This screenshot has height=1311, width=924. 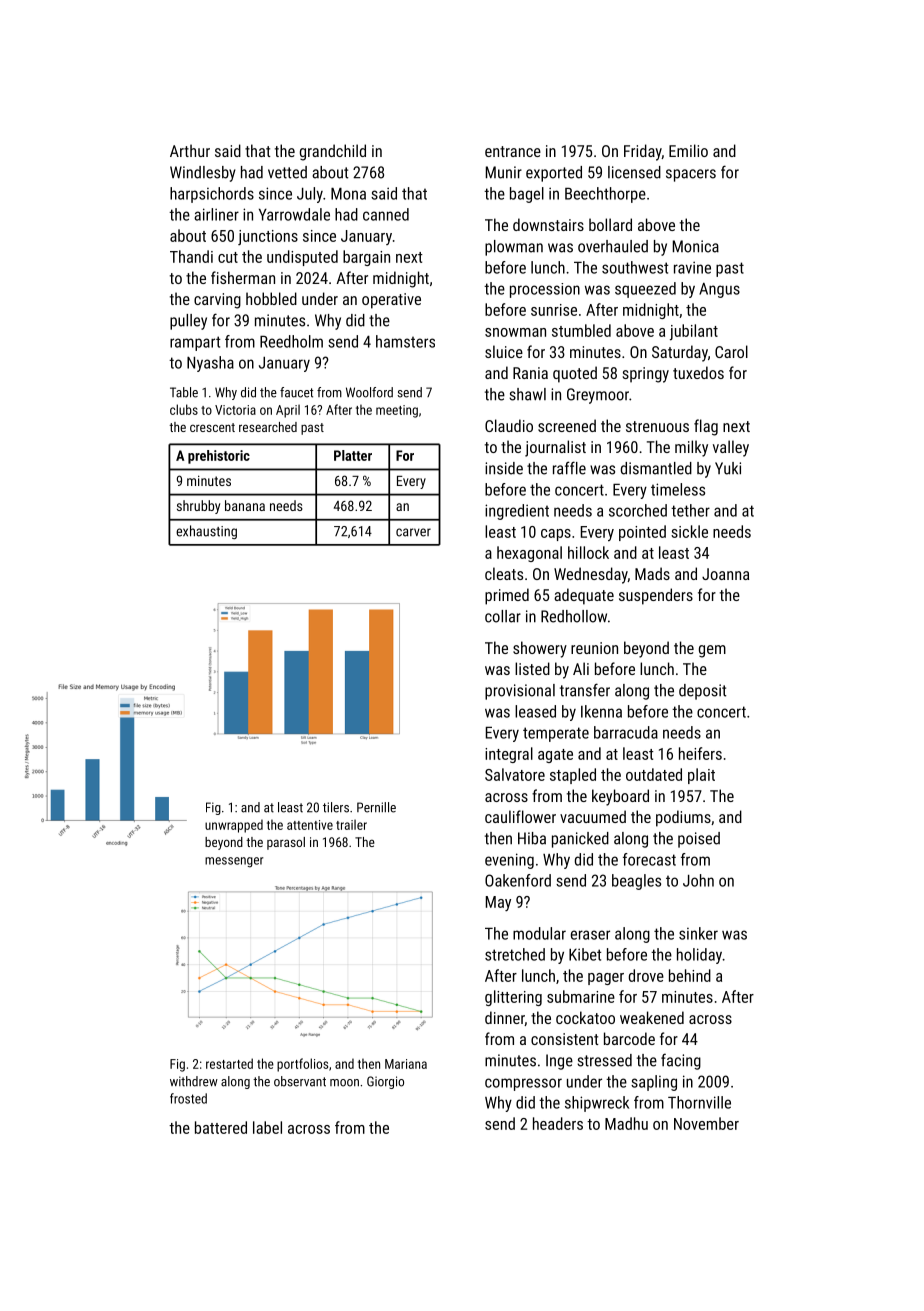 I want to click on overhauled, so click(x=613, y=246).
